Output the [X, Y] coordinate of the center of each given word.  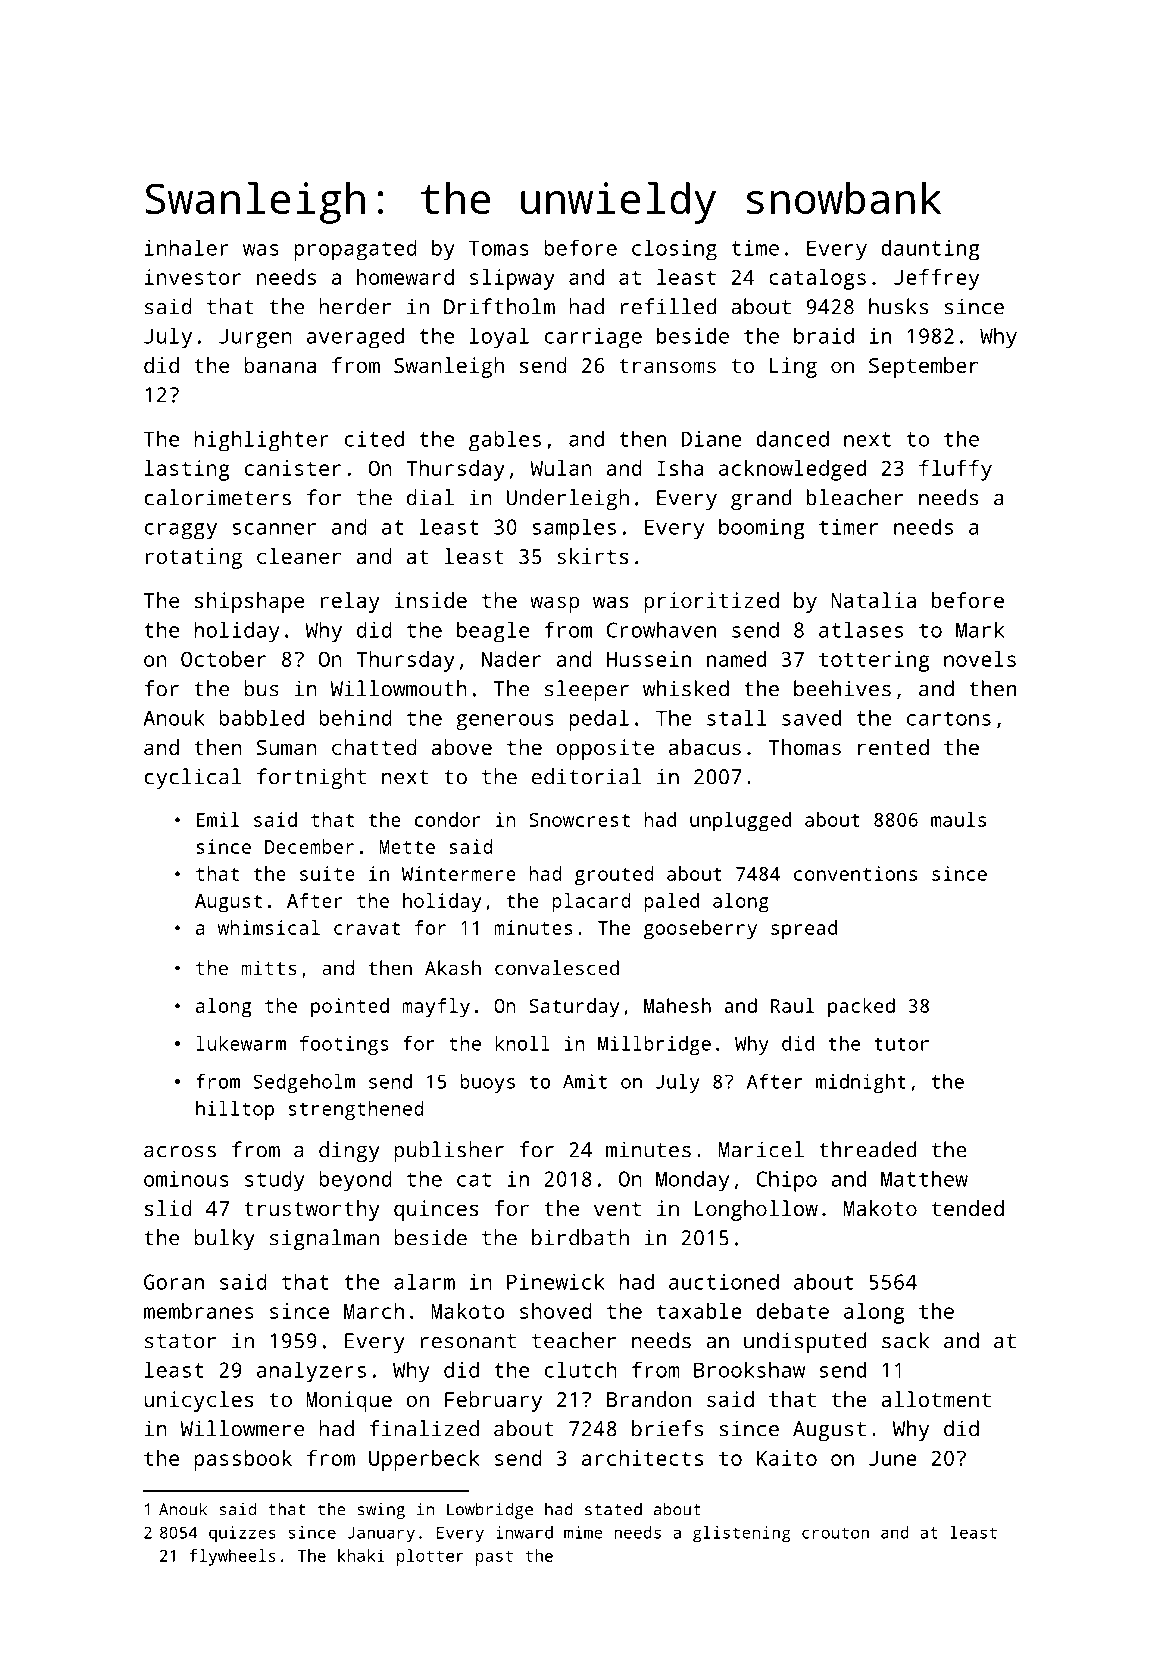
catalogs [817, 279]
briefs [667, 1428]
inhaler [187, 247]
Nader [511, 659]
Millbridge [654, 1045]
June [893, 1458]
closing [674, 250]
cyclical [193, 778]
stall [736, 717]
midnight [861, 1083]
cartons [949, 718]
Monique [349, 1401]
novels [980, 659]
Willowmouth [398, 688]
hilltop [235, 1110]
